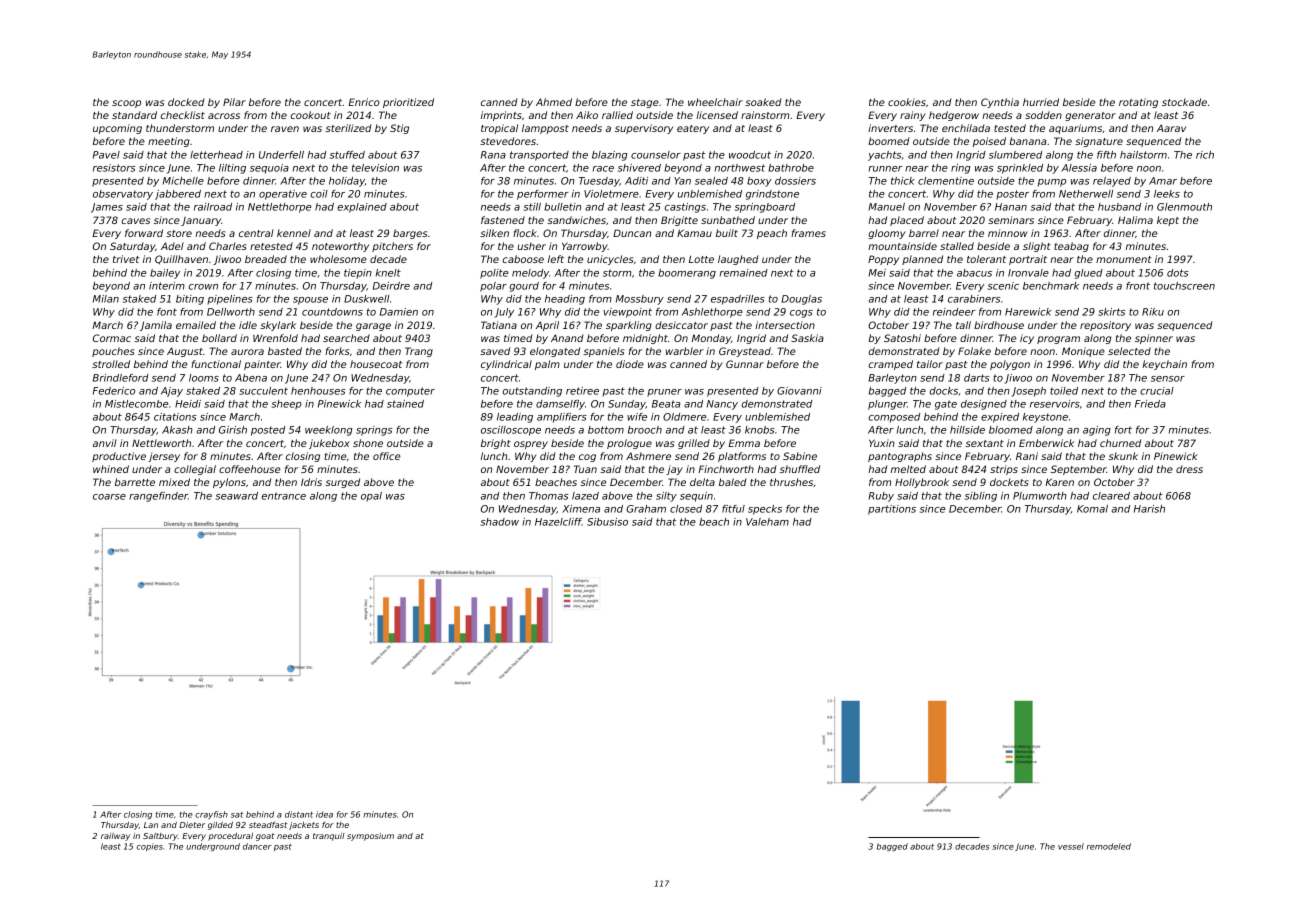 The image size is (1308, 924). I want to click on benchmark, so click(1051, 286).
